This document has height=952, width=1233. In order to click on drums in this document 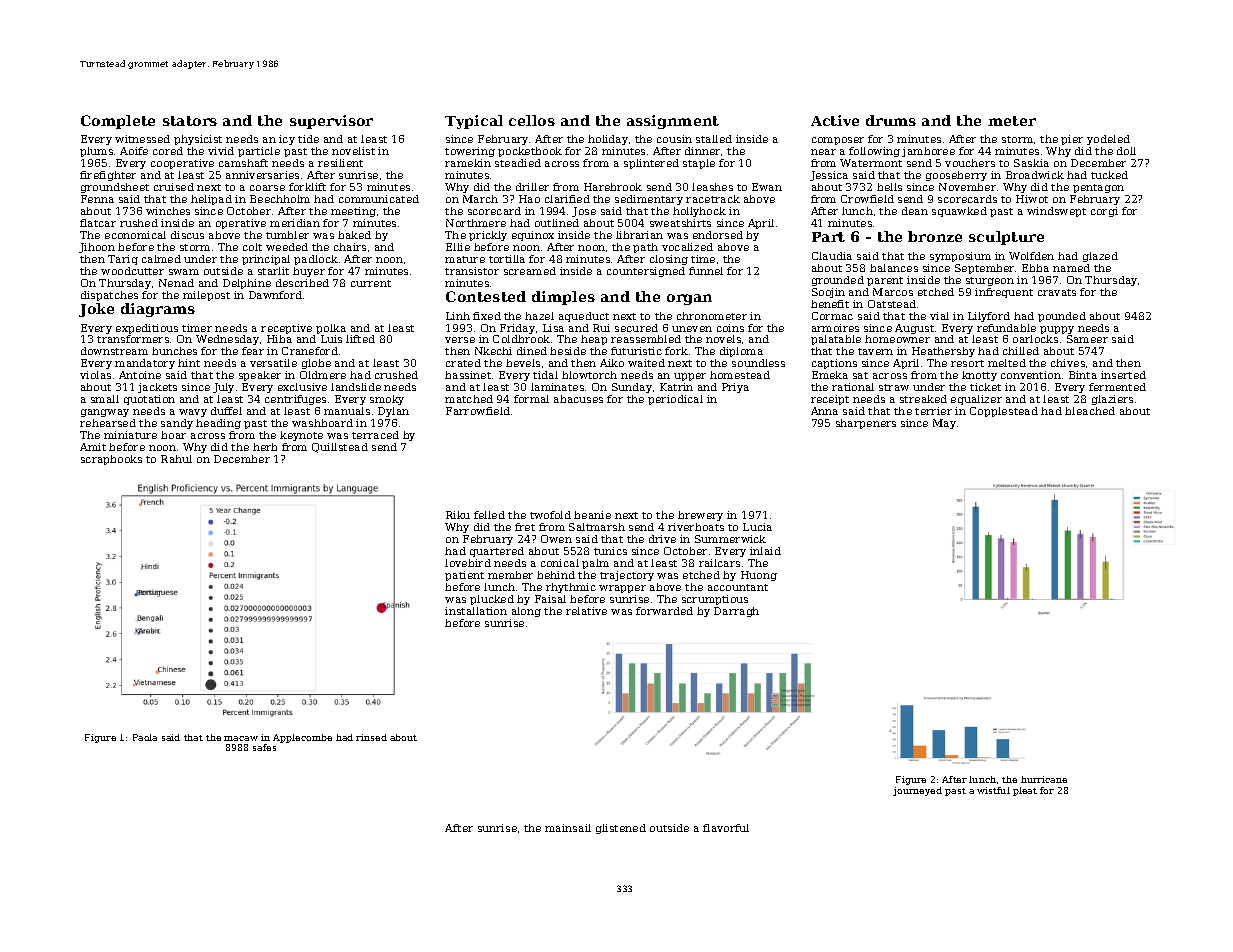, I will do `click(891, 120)`.
